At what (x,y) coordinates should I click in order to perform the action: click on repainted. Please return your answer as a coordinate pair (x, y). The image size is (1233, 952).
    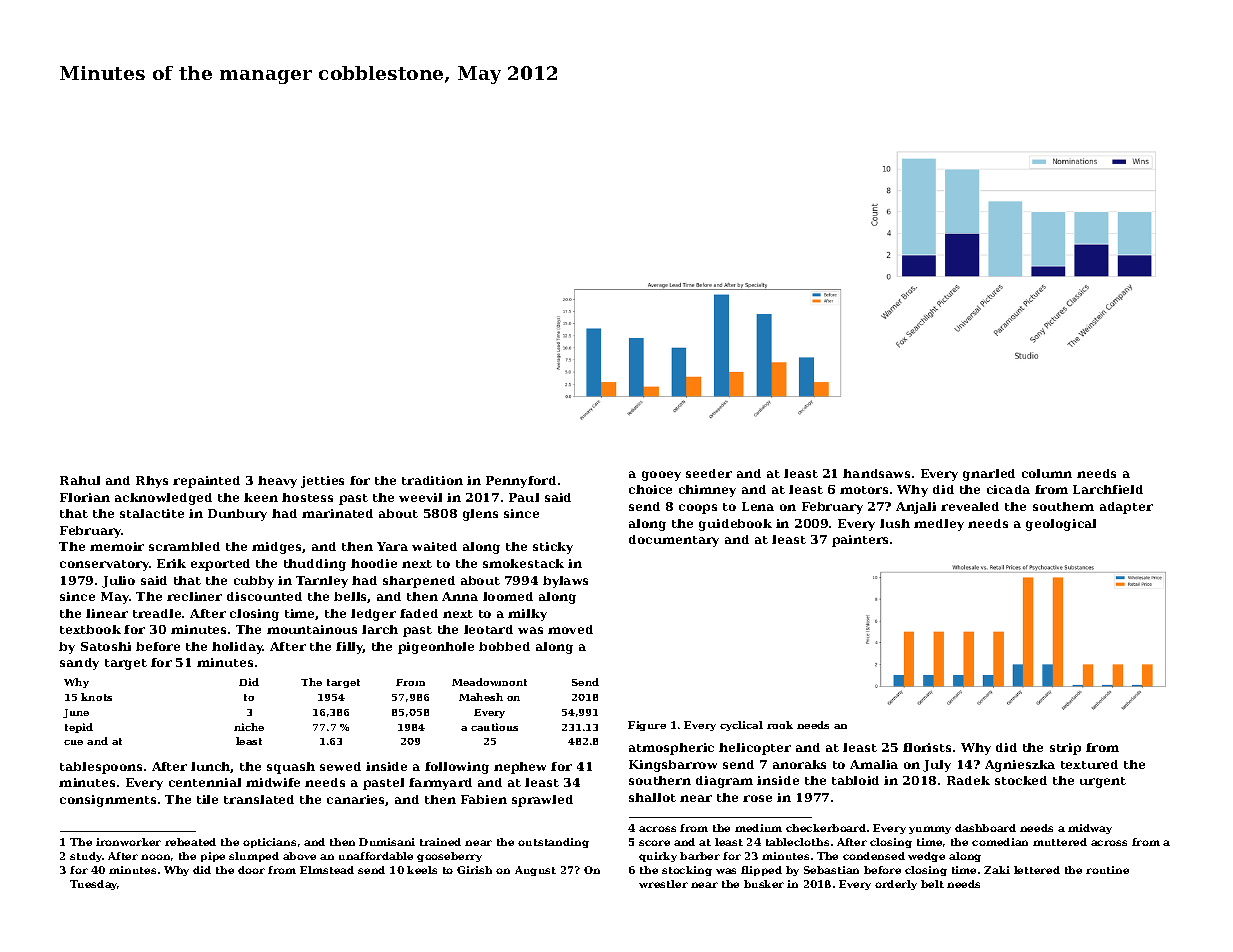
    Looking at the image, I should click on (206, 482).
